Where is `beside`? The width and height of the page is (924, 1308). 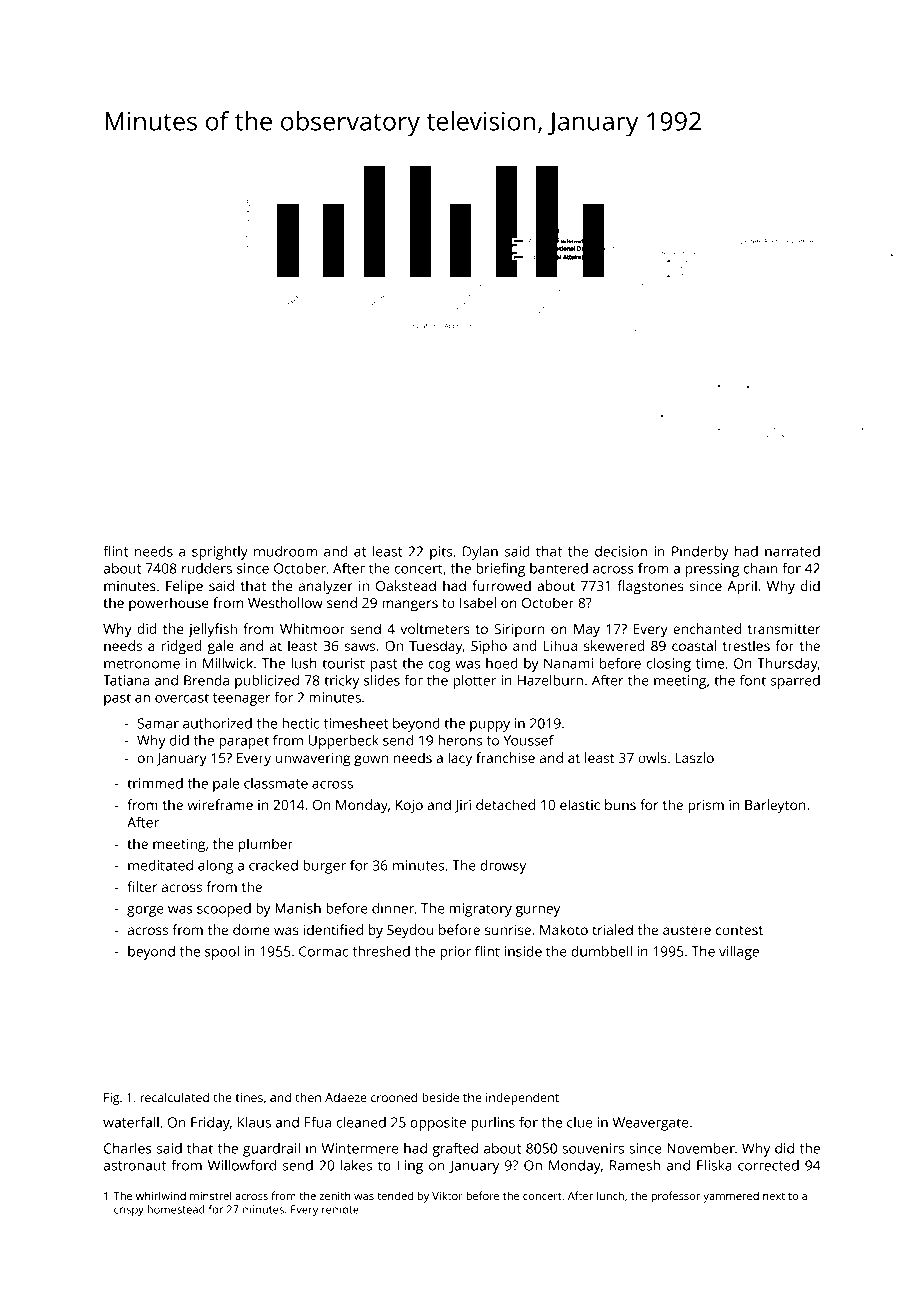 beside is located at coordinates (440, 1097).
